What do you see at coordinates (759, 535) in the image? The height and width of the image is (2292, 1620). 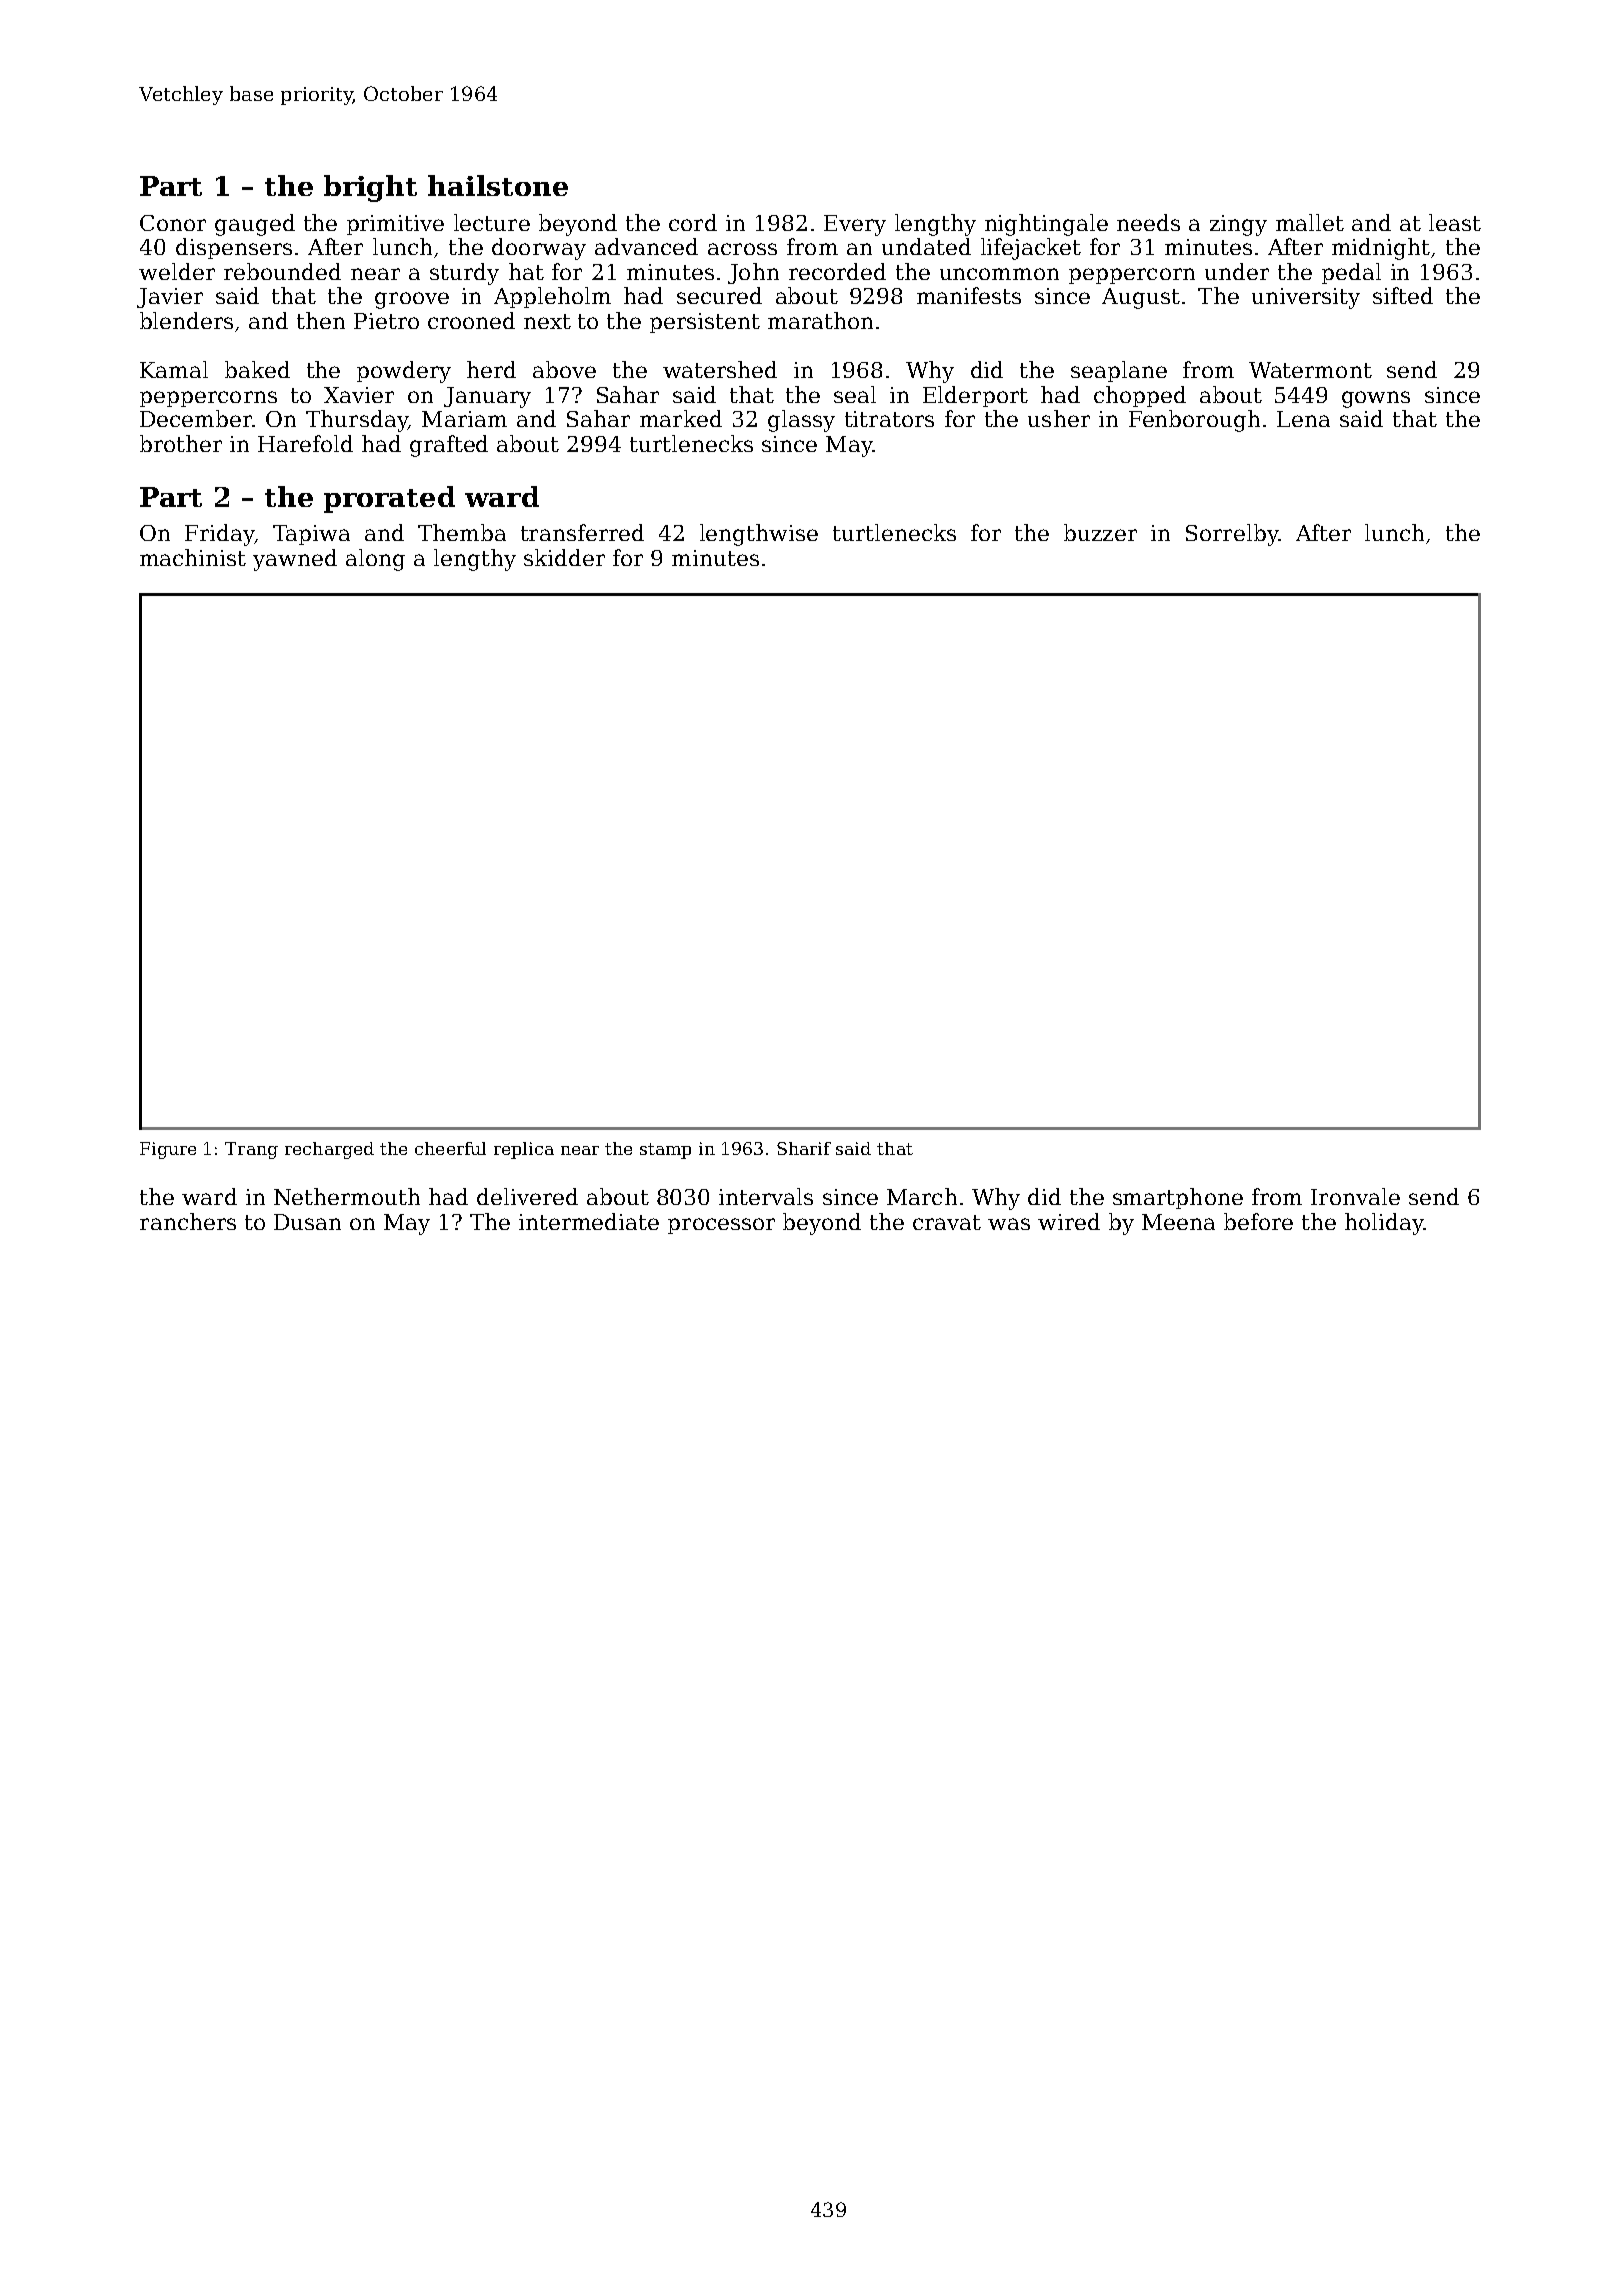 I see `lengthwise` at bounding box center [759, 535].
